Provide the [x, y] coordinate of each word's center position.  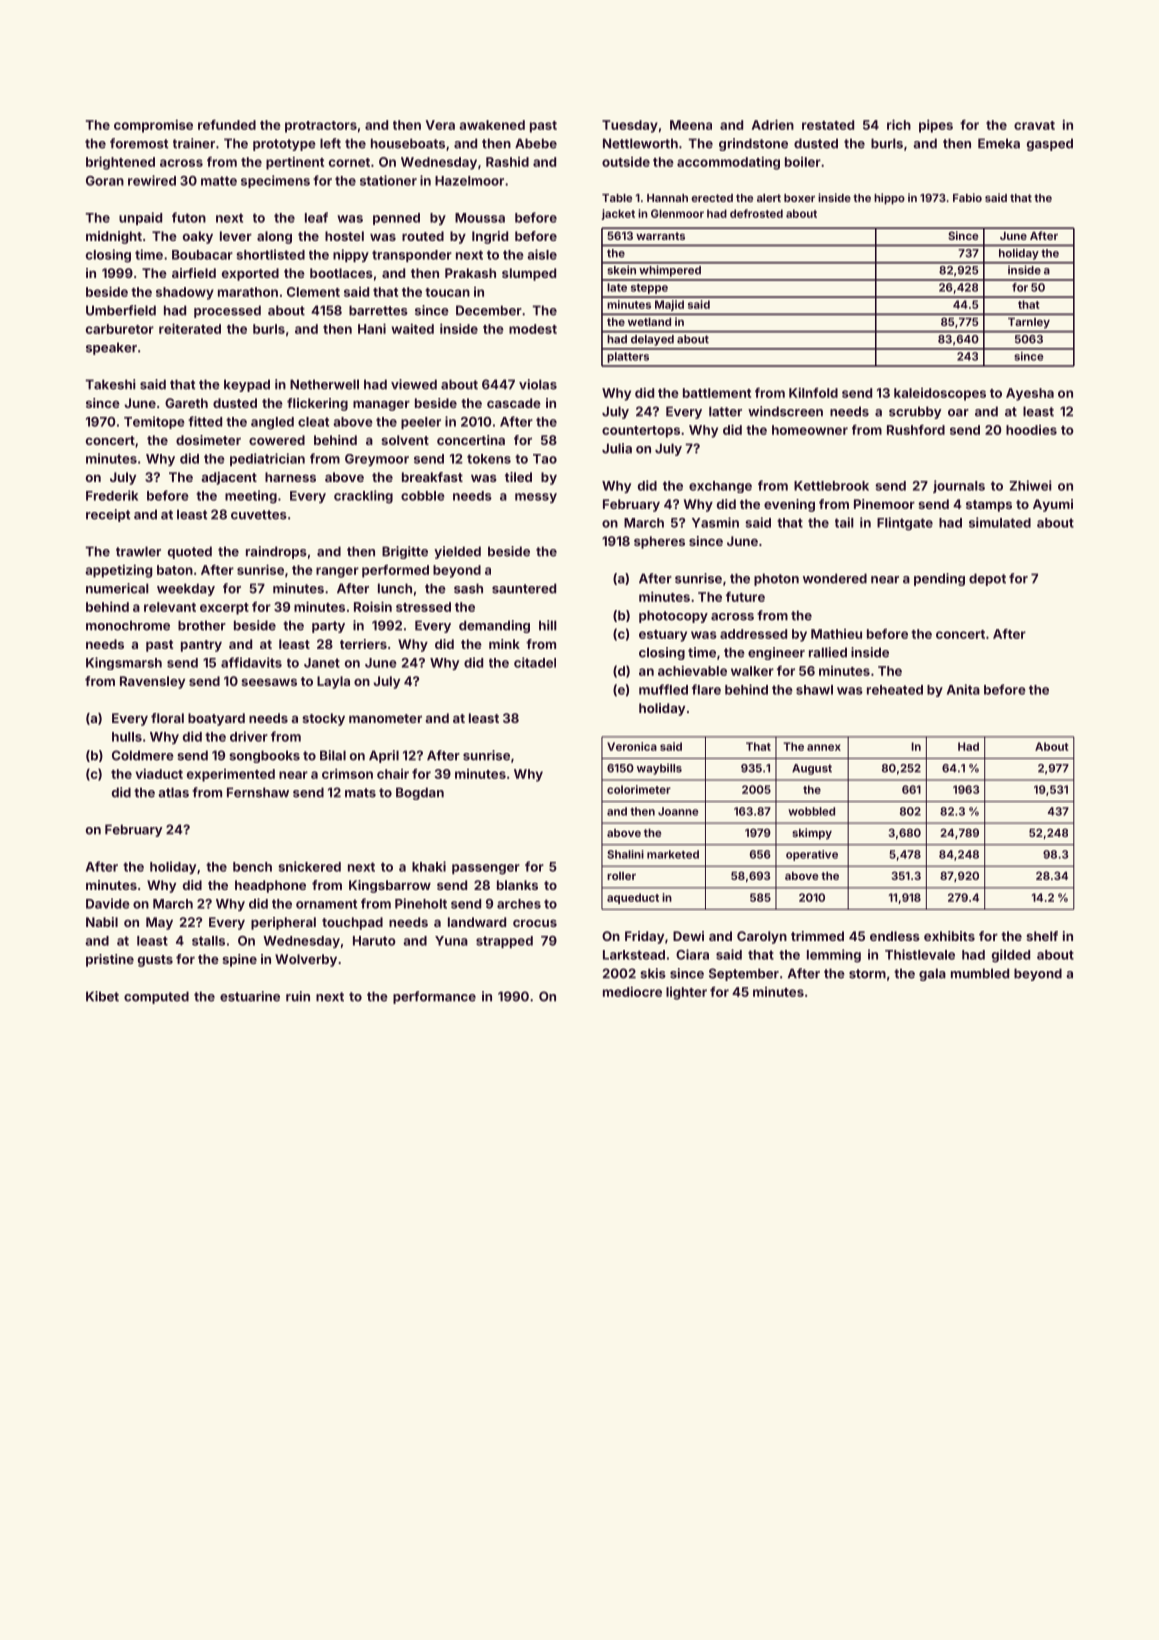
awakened [492, 125]
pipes [936, 126]
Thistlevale [920, 954]
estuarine [250, 996]
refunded [227, 125]
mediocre [632, 991]
